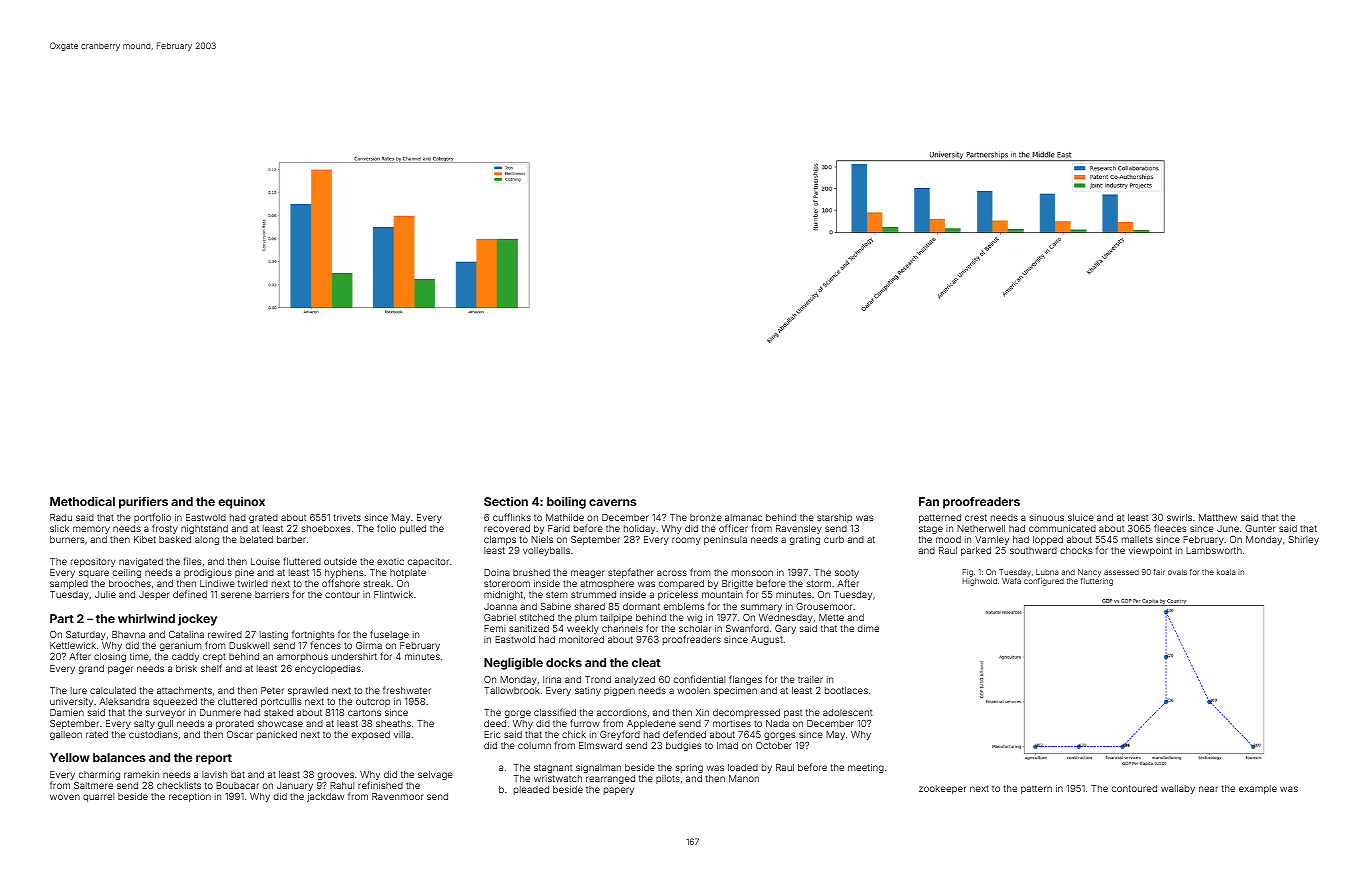 This screenshot has width=1372, height=887. I want to click on adolescent, so click(847, 712).
